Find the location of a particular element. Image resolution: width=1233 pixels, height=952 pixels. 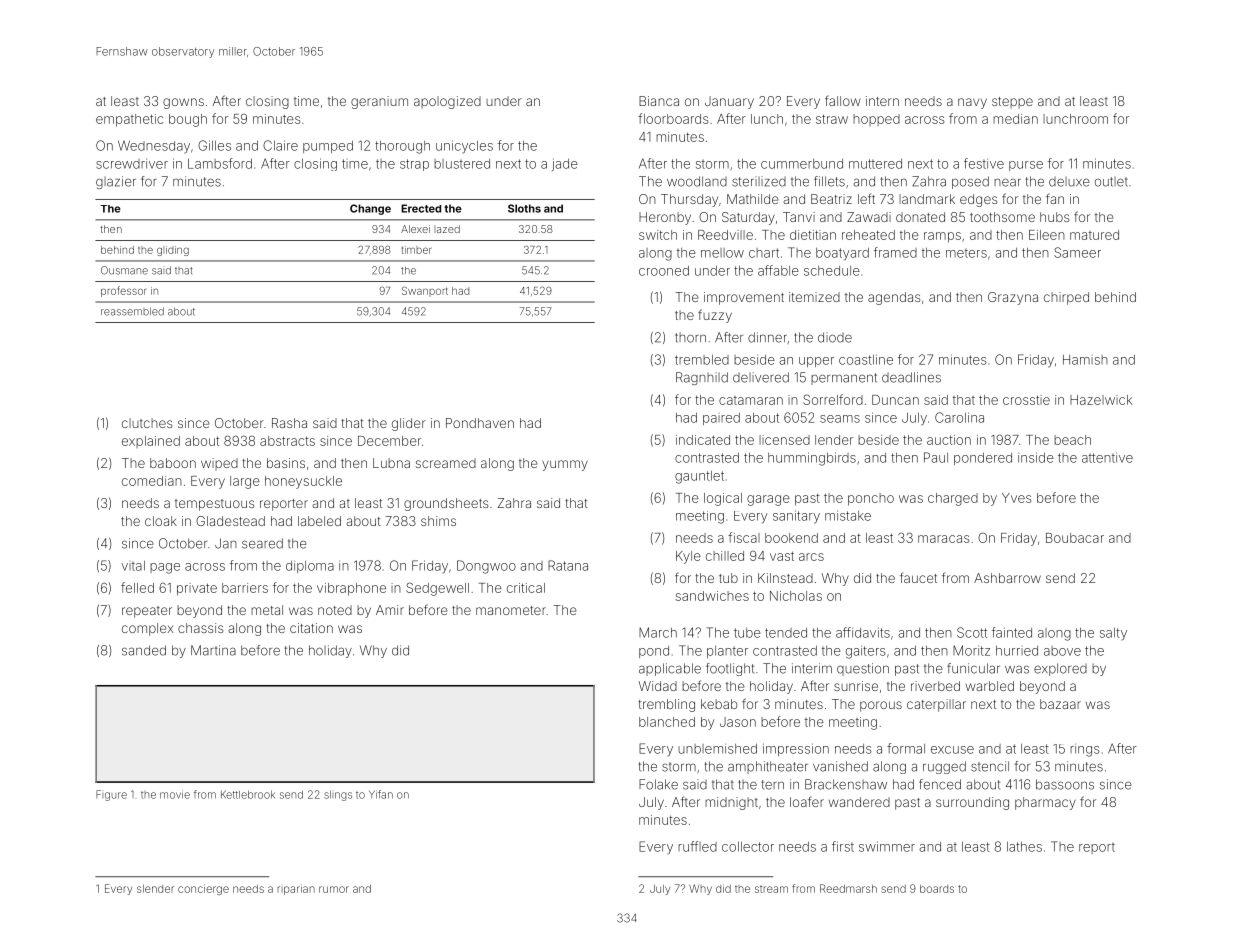

riparian is located at coordinates (296, 889).
